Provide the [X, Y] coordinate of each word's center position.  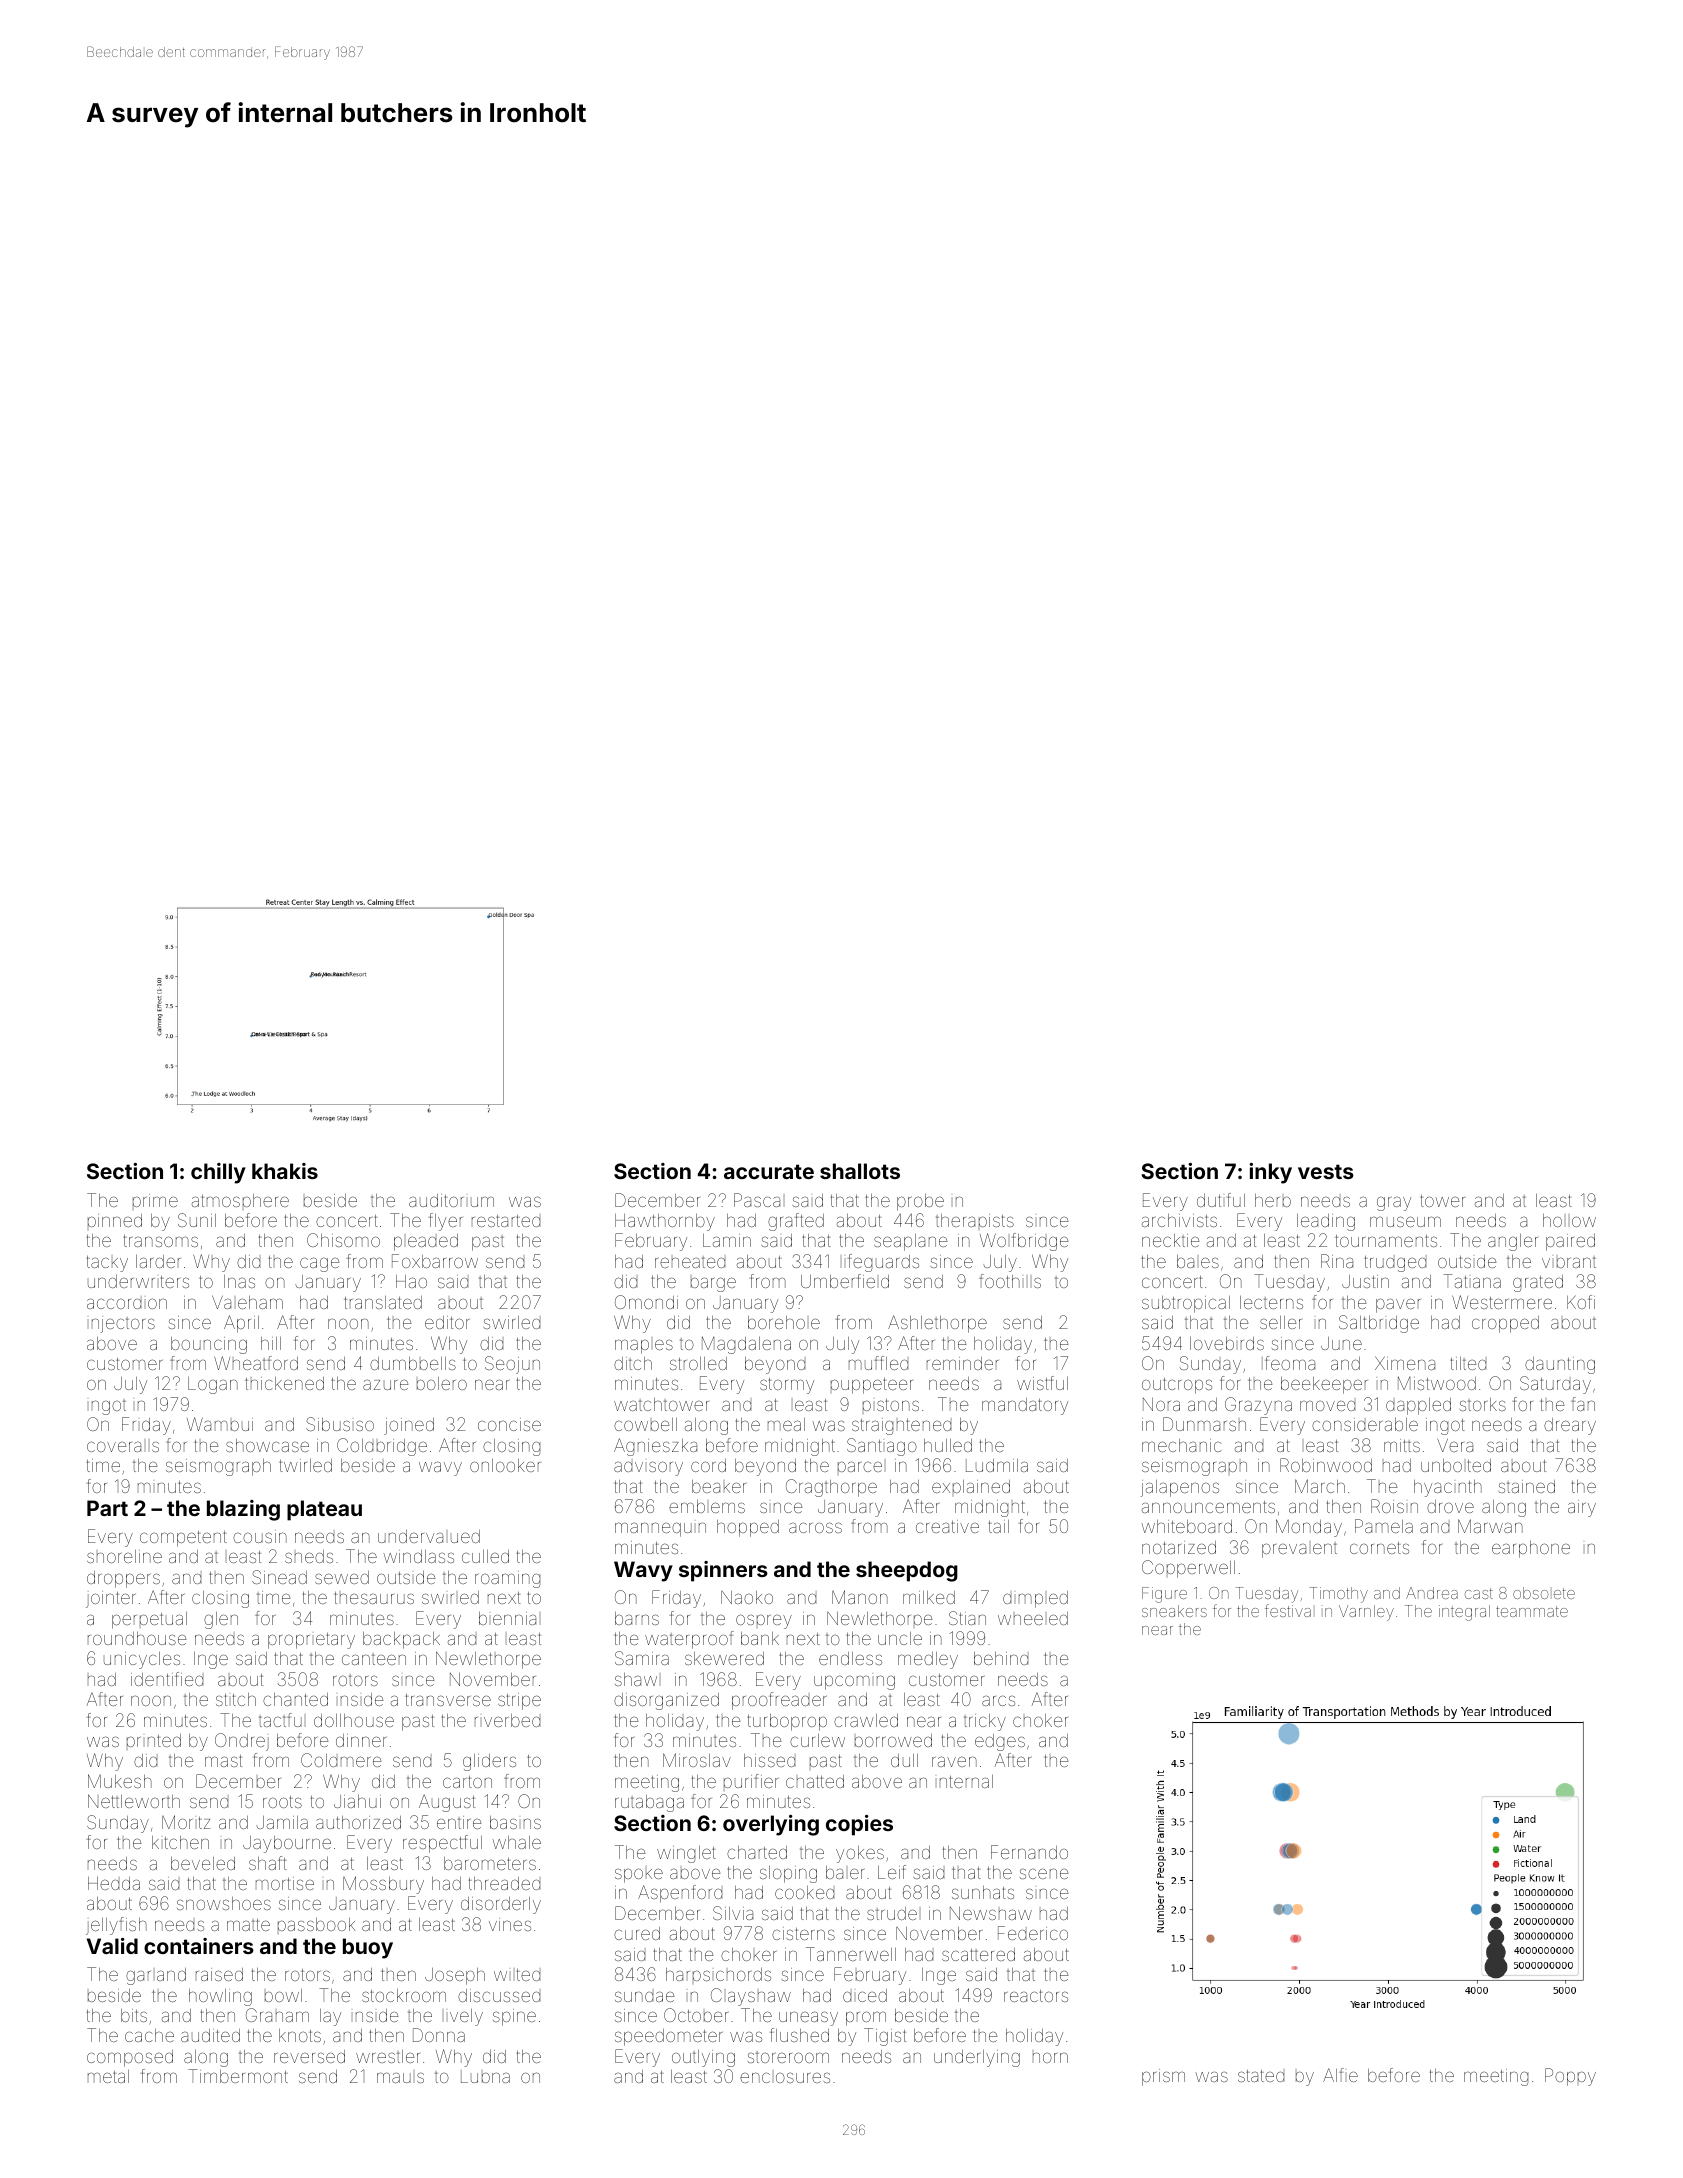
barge [713, 1284]
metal [108, 2076]
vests [1326, 1171]
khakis [285, 1171]
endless [850, 1658]
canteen [374, 1659]
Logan [213, 1385]
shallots [860, 1171]
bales [1198, 1261]
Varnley [1366, 1613]
